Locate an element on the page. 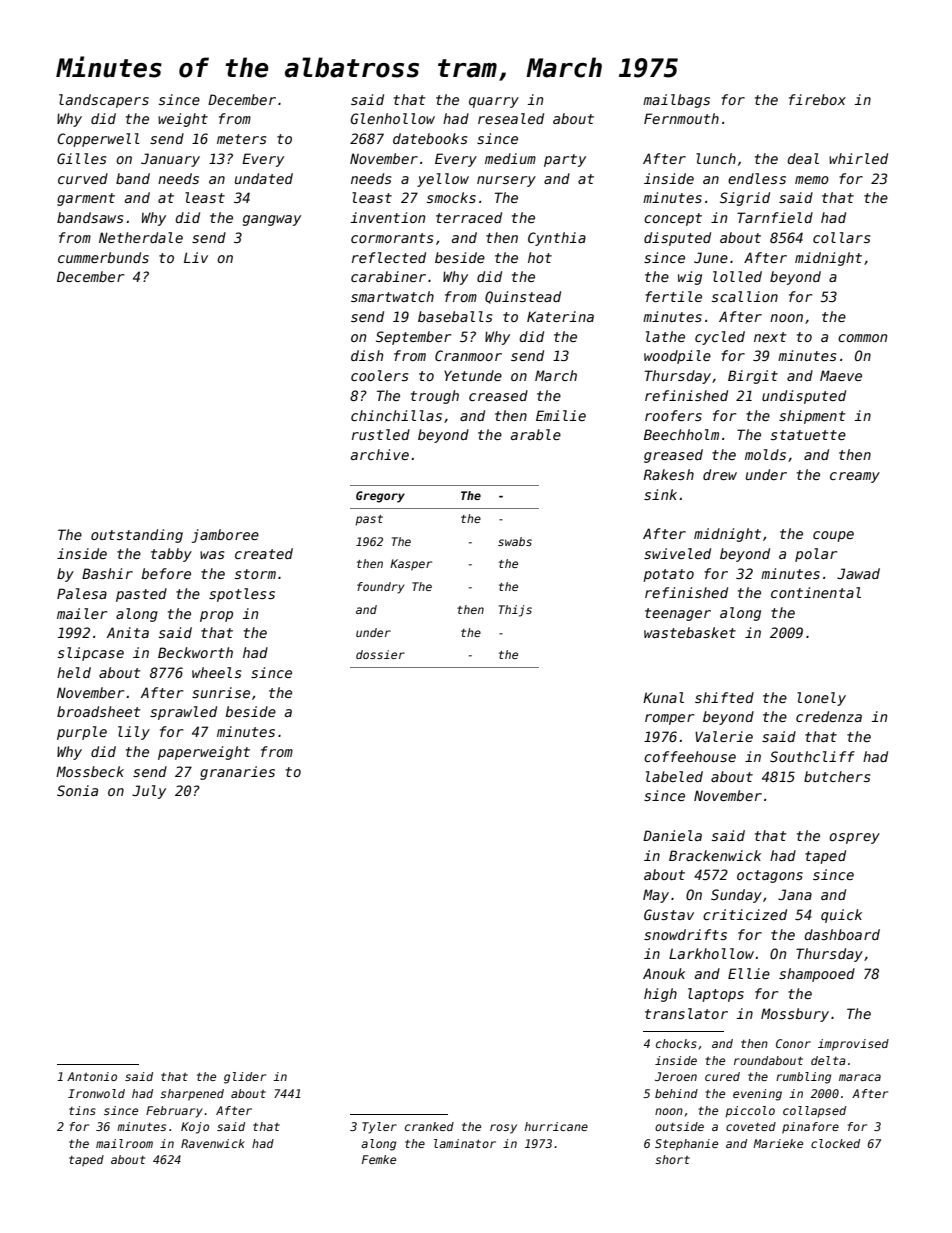 This page has height=1233, width=952. Bashir is located at coordinates (107, 573).
